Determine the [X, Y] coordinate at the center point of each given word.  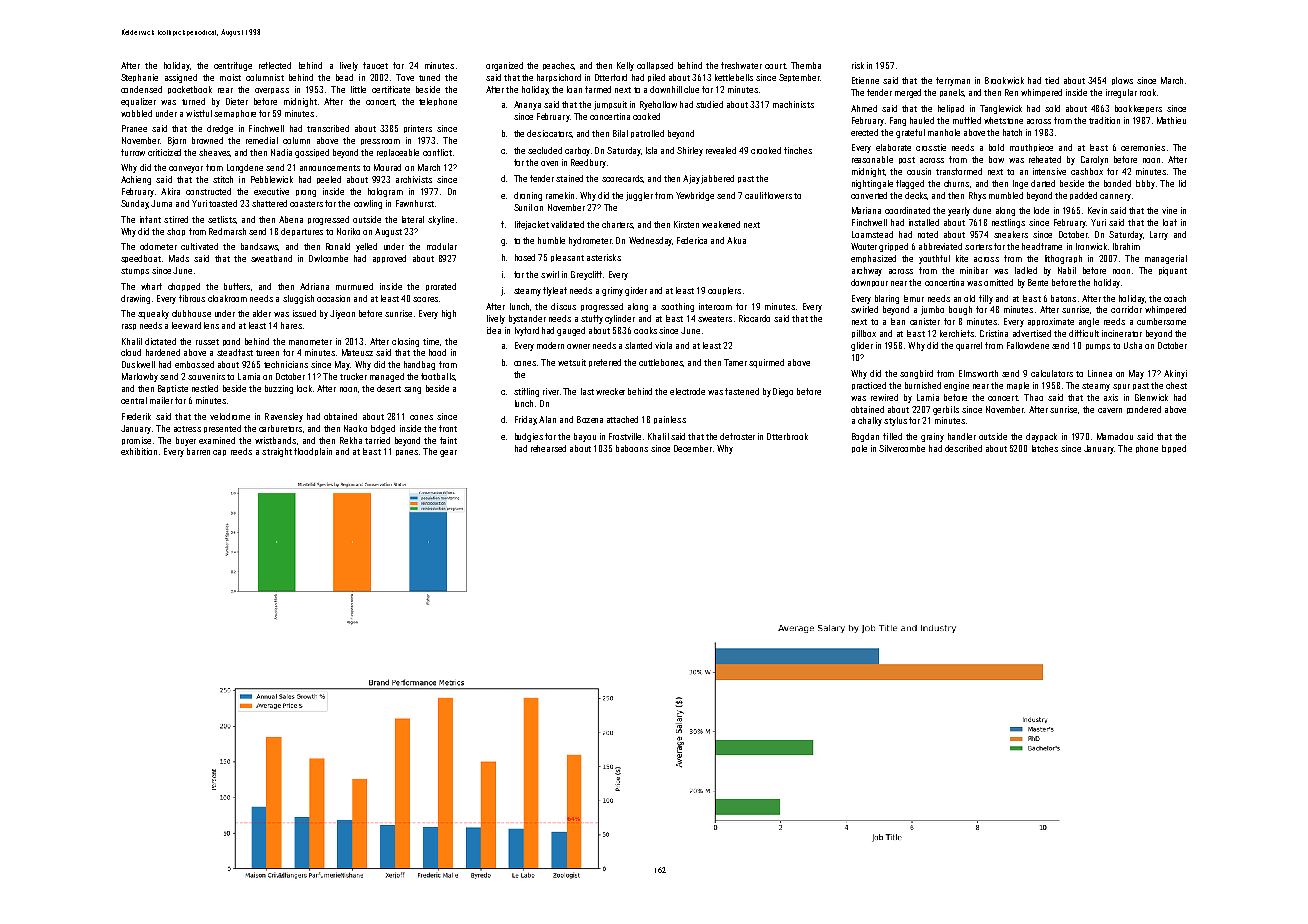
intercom [715, 306]
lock [304, 388]
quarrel [969, 346]
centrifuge [233, 66]
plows [1122, 81]
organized [504, 66]
